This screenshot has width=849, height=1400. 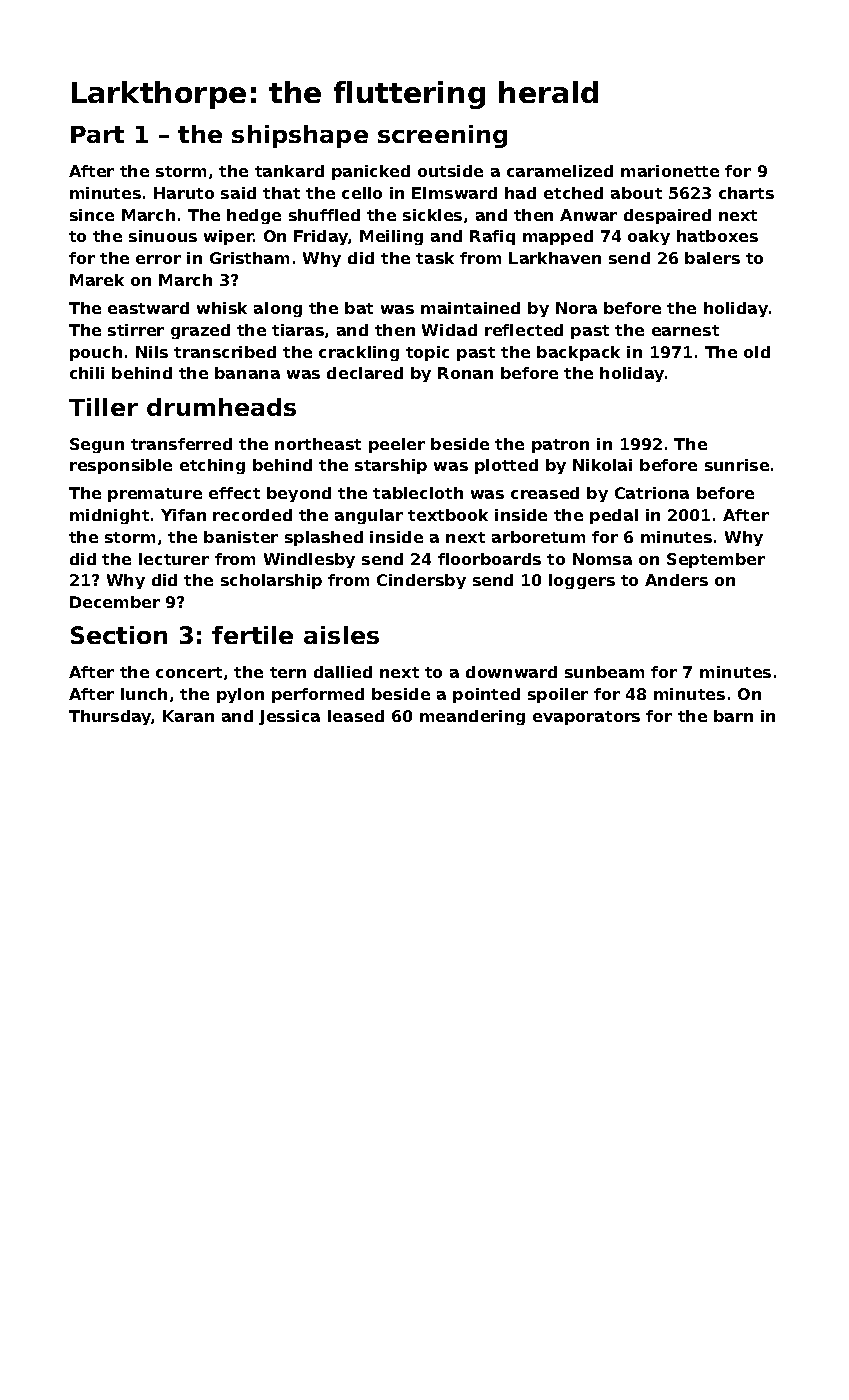 I want to click on stirrer, so click(x=136, y=330).
